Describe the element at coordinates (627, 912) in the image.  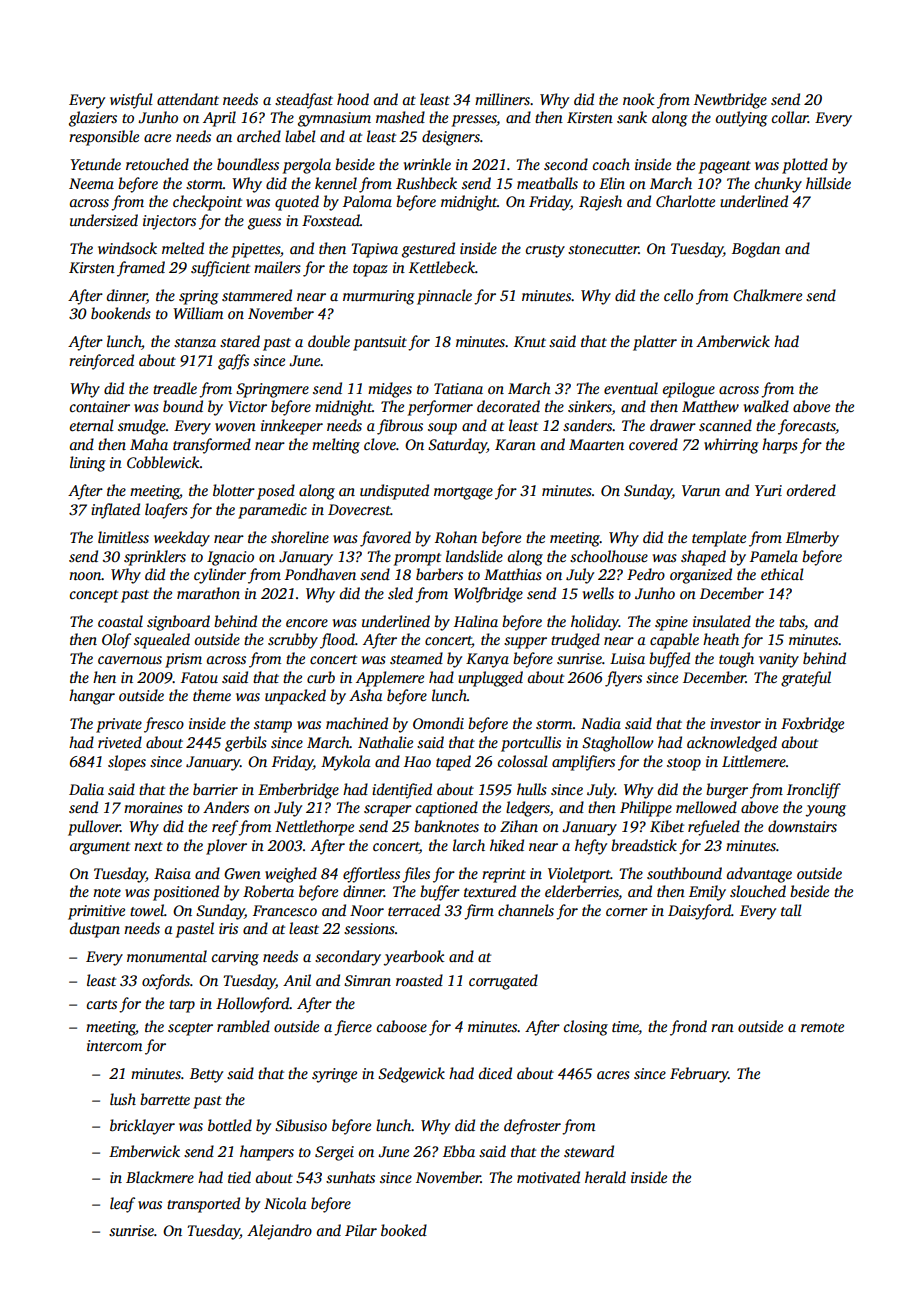
I see `corner` at that location.
